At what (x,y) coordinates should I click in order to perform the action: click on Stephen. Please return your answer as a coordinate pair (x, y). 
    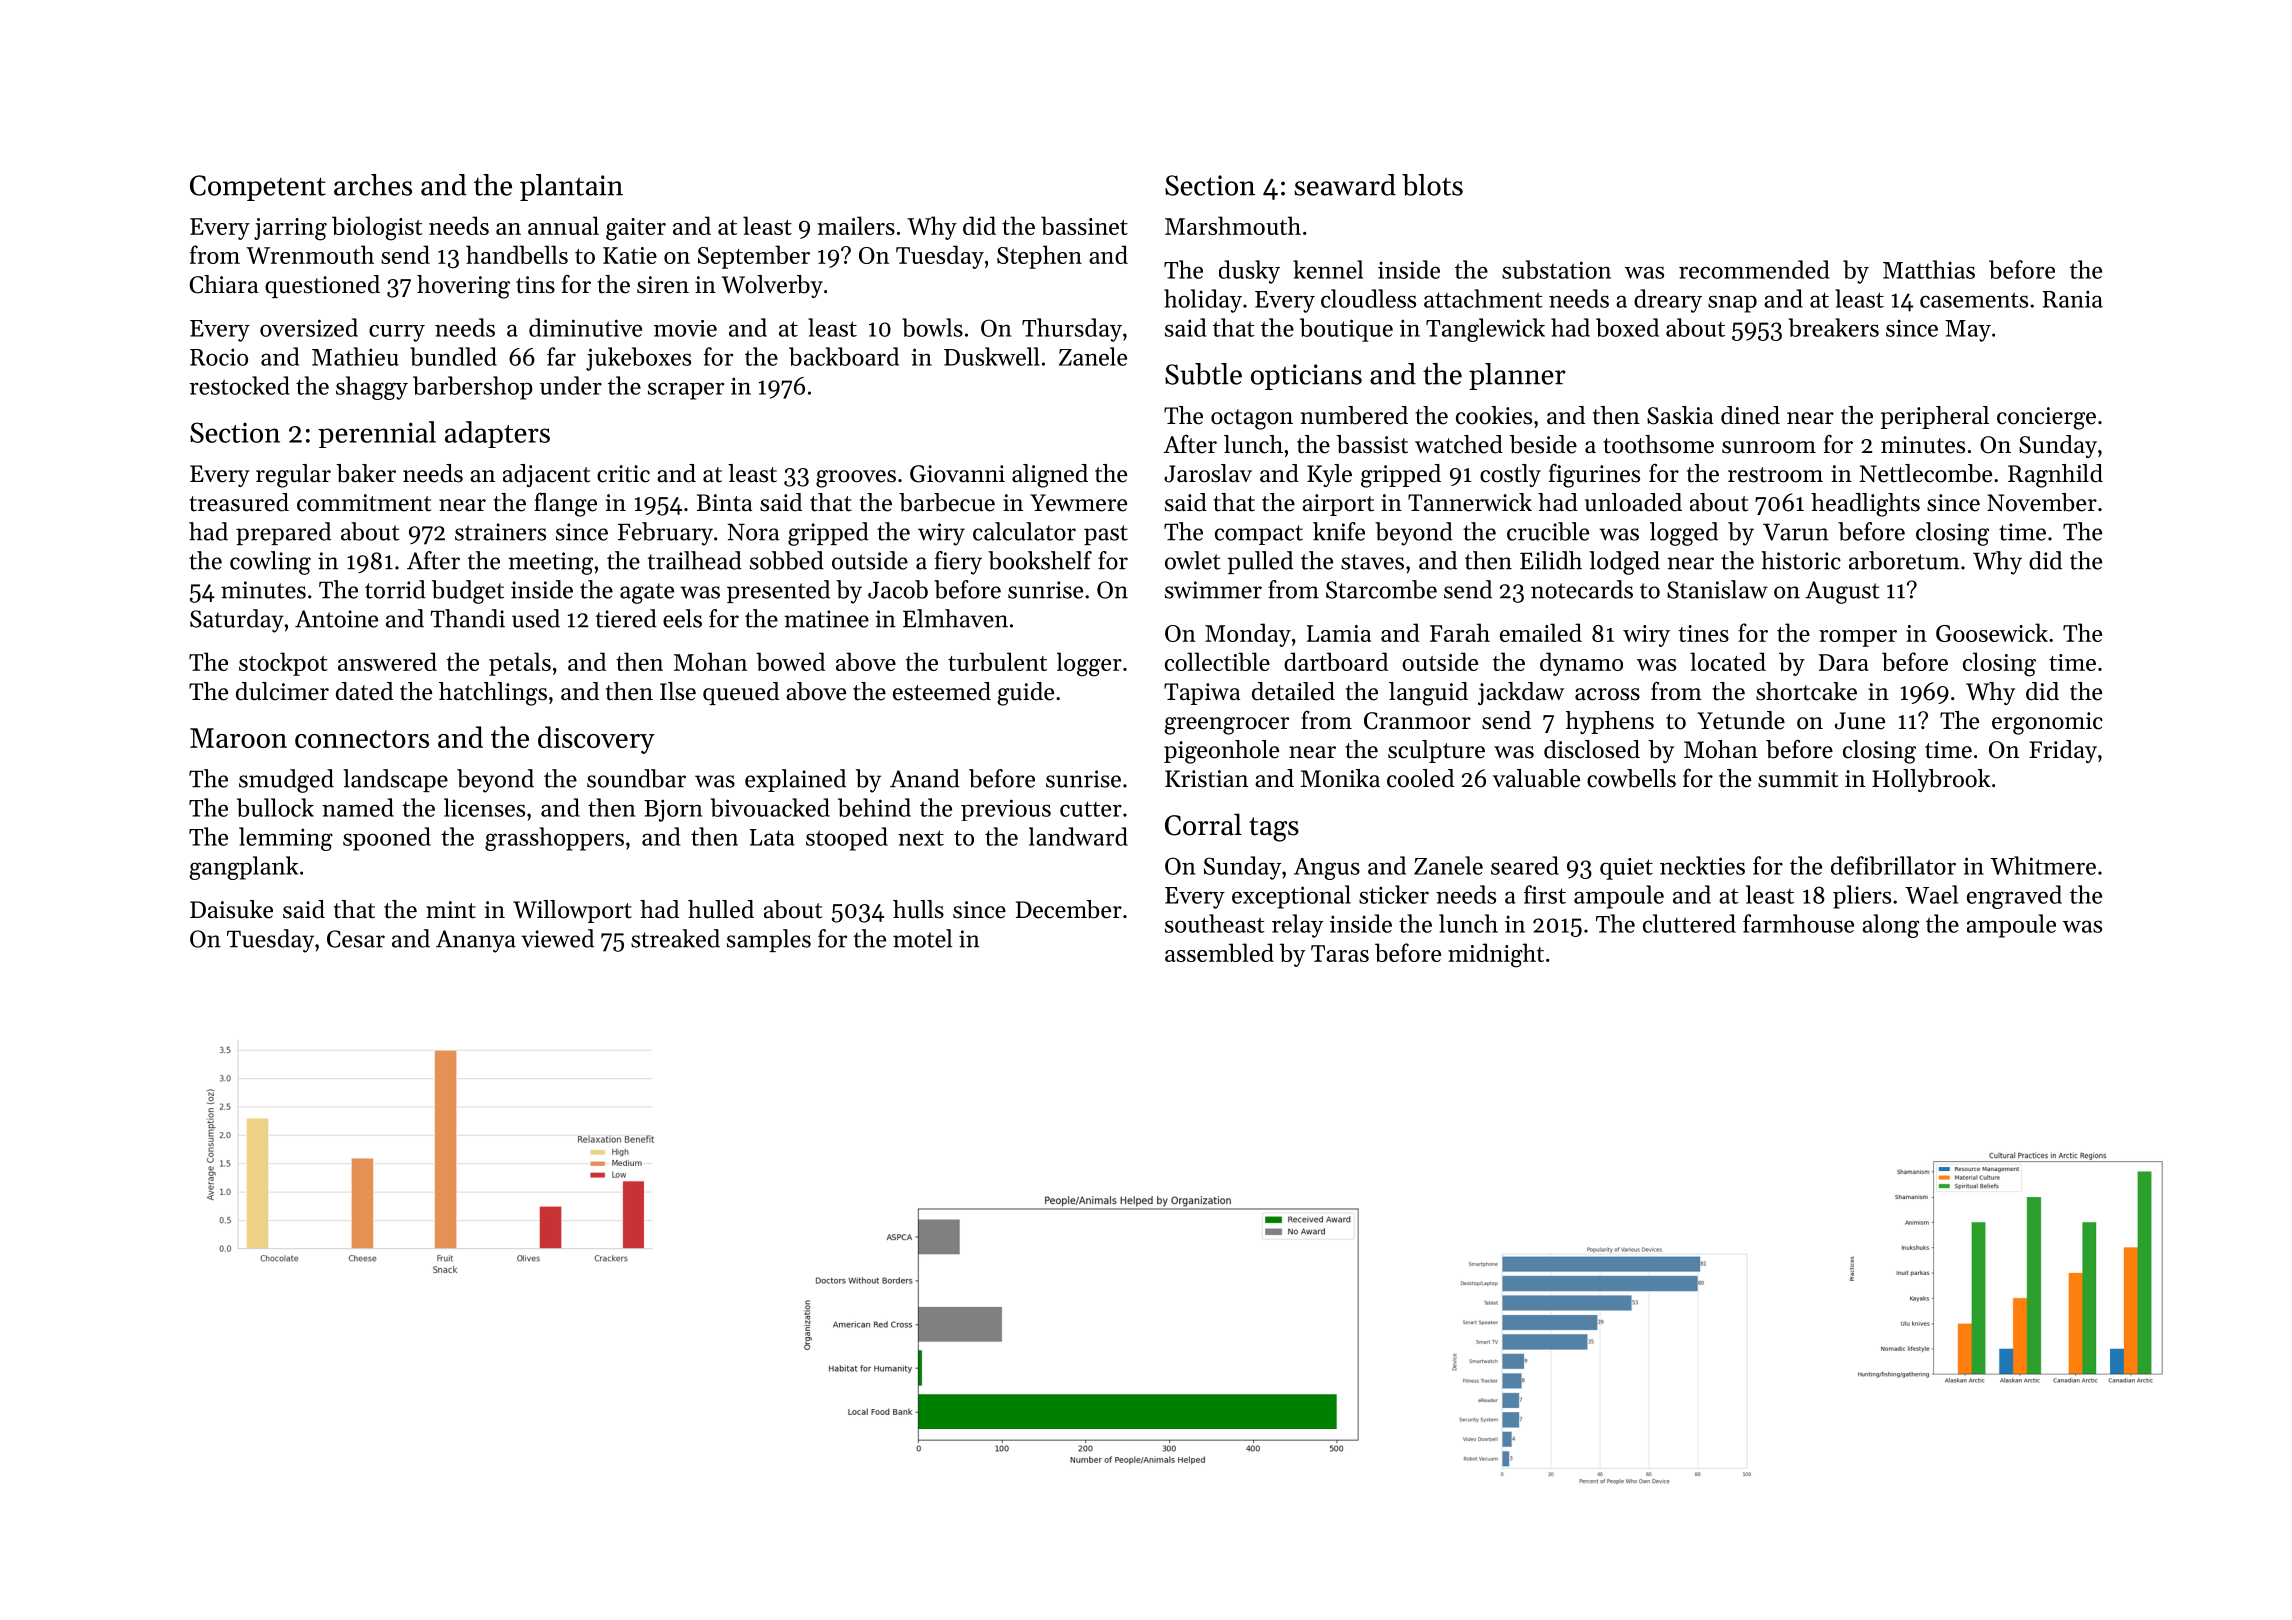
    Looking at the image, I should click on (1039, 257).
